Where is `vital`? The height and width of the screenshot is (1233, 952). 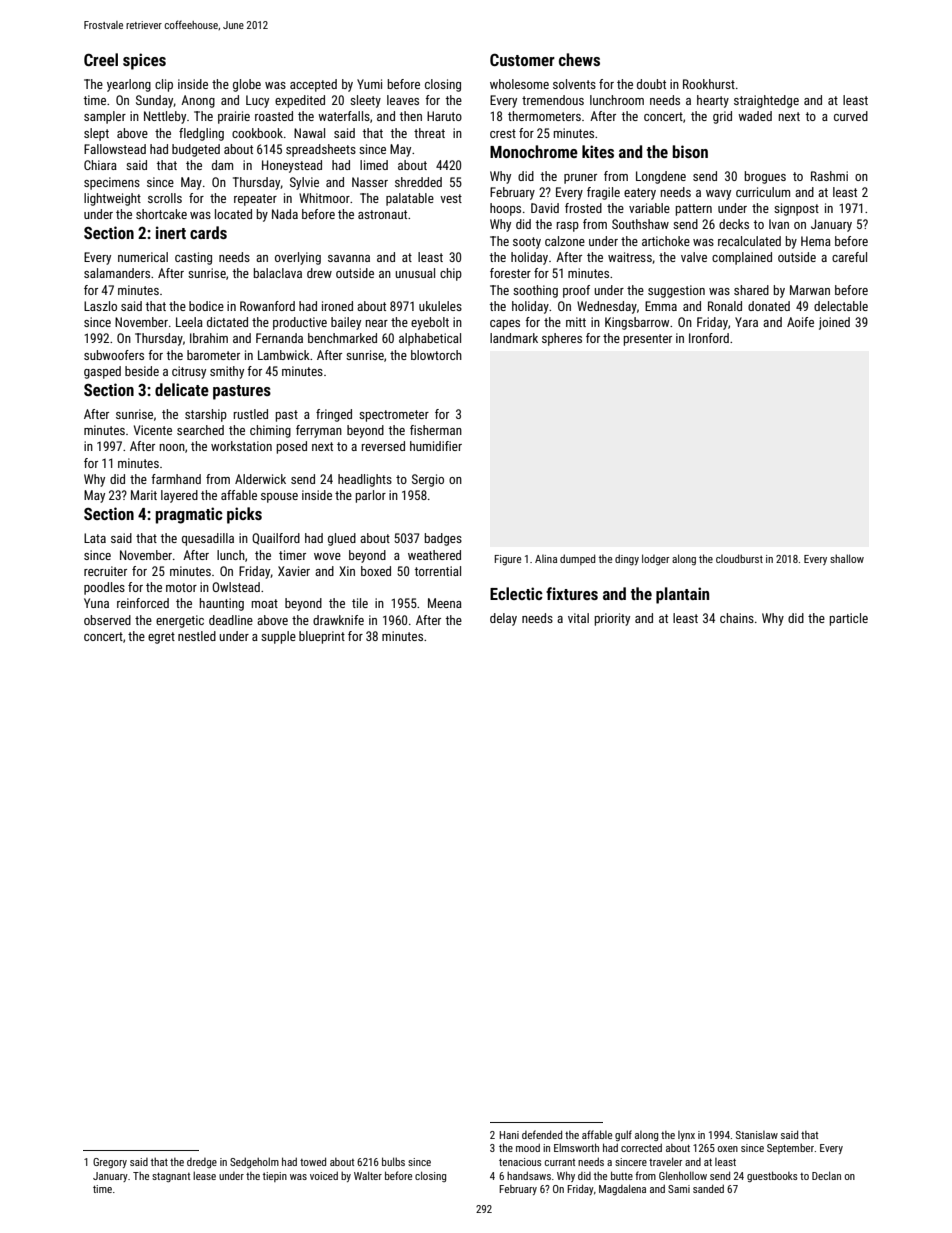 vital is located at coordinates (578, 618).
